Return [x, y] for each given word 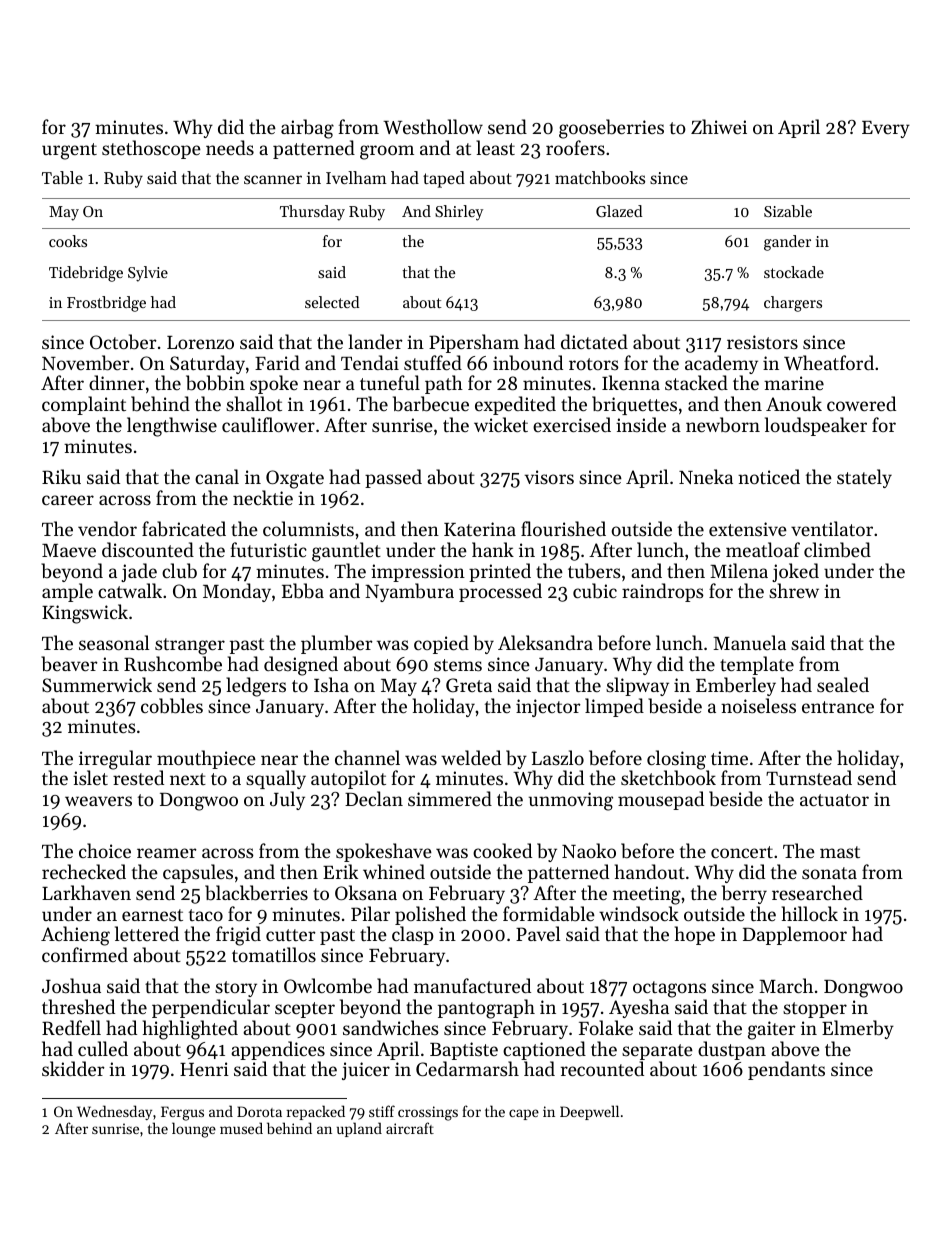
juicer [366, 1071]
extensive [748, 529]
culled [103, 1048]
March [786, 985]
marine [794, 383]
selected [332, 302]
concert [742, 852]
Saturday [207, 364]
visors [549, 477]
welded [471, 757]
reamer [167, 853]
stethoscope [151, 149]
